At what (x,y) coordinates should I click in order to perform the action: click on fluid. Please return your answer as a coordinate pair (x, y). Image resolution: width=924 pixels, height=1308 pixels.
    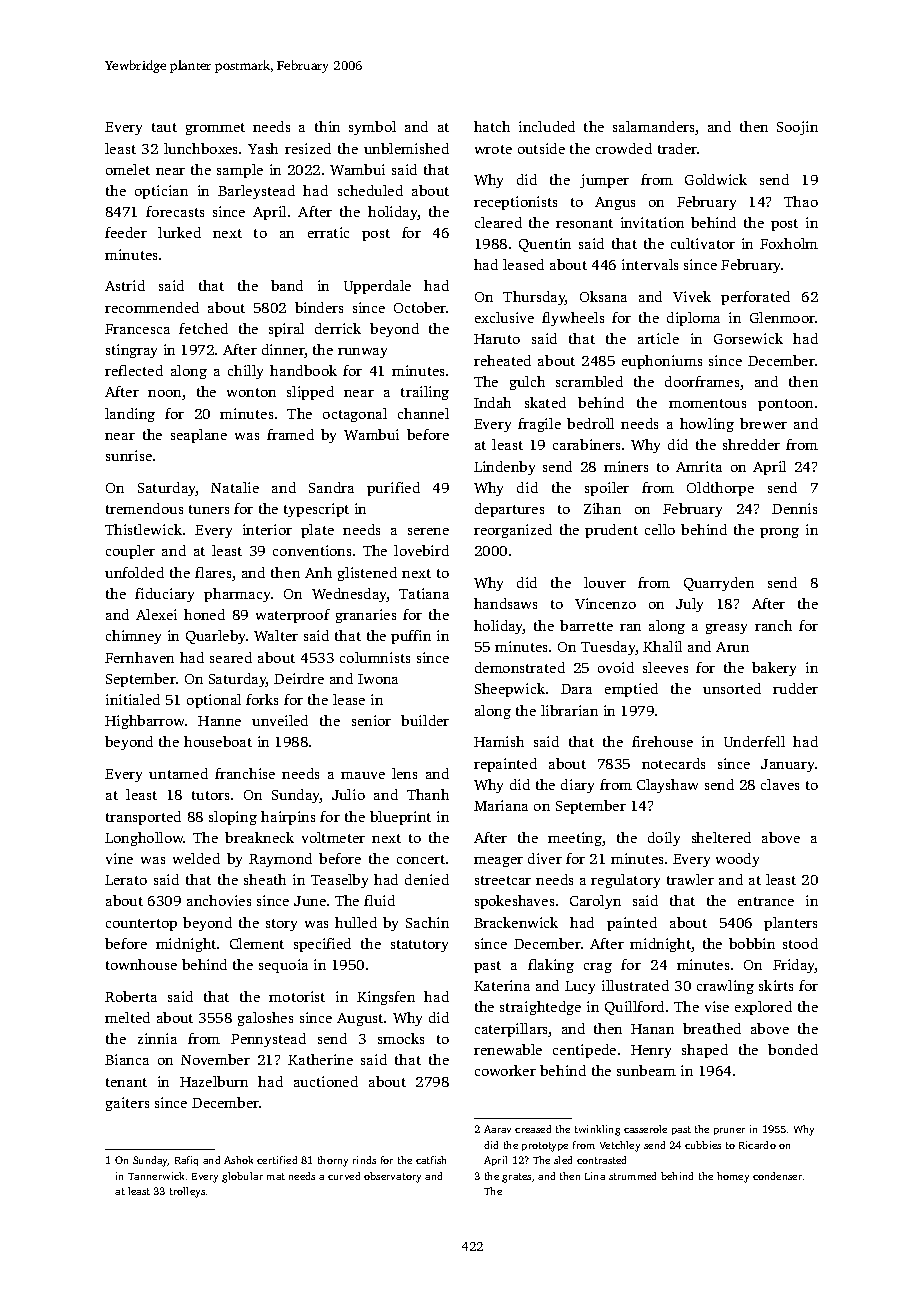
    Looking at the image, I should click on (379, 900).
